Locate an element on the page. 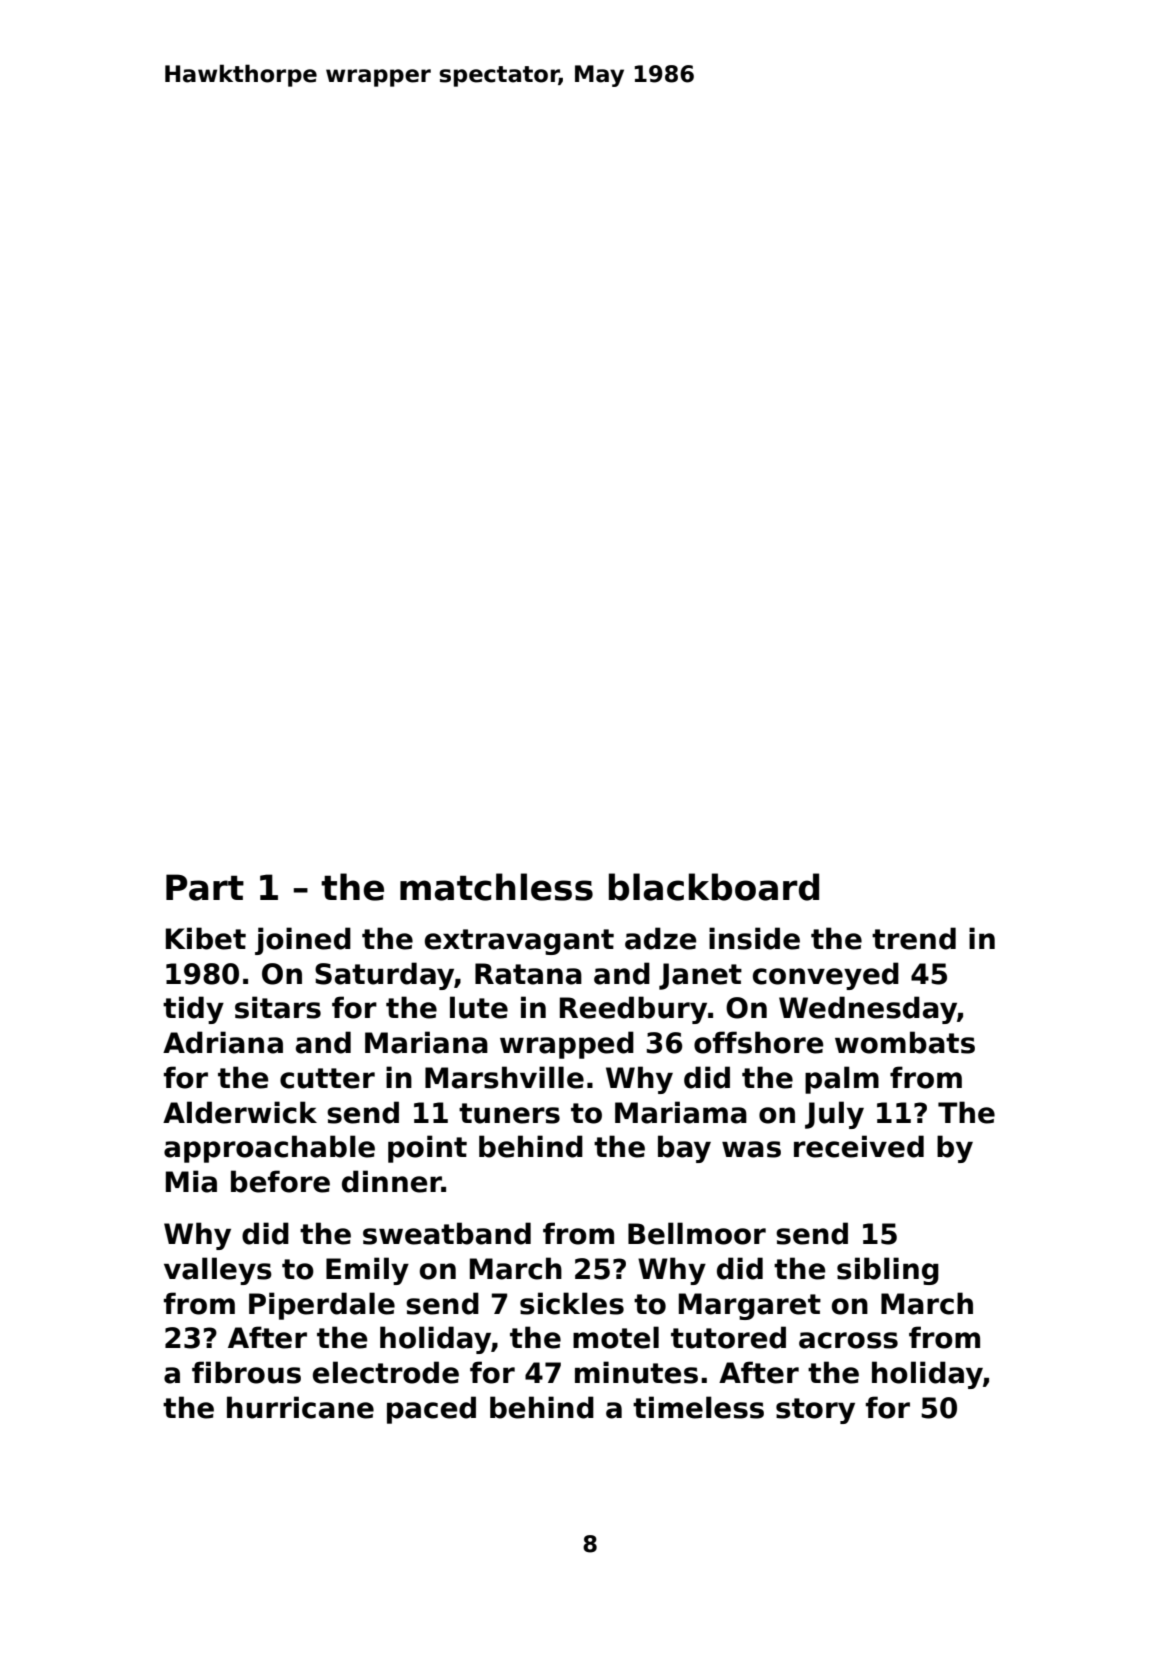  received is located at coordinates (859, 1146).
